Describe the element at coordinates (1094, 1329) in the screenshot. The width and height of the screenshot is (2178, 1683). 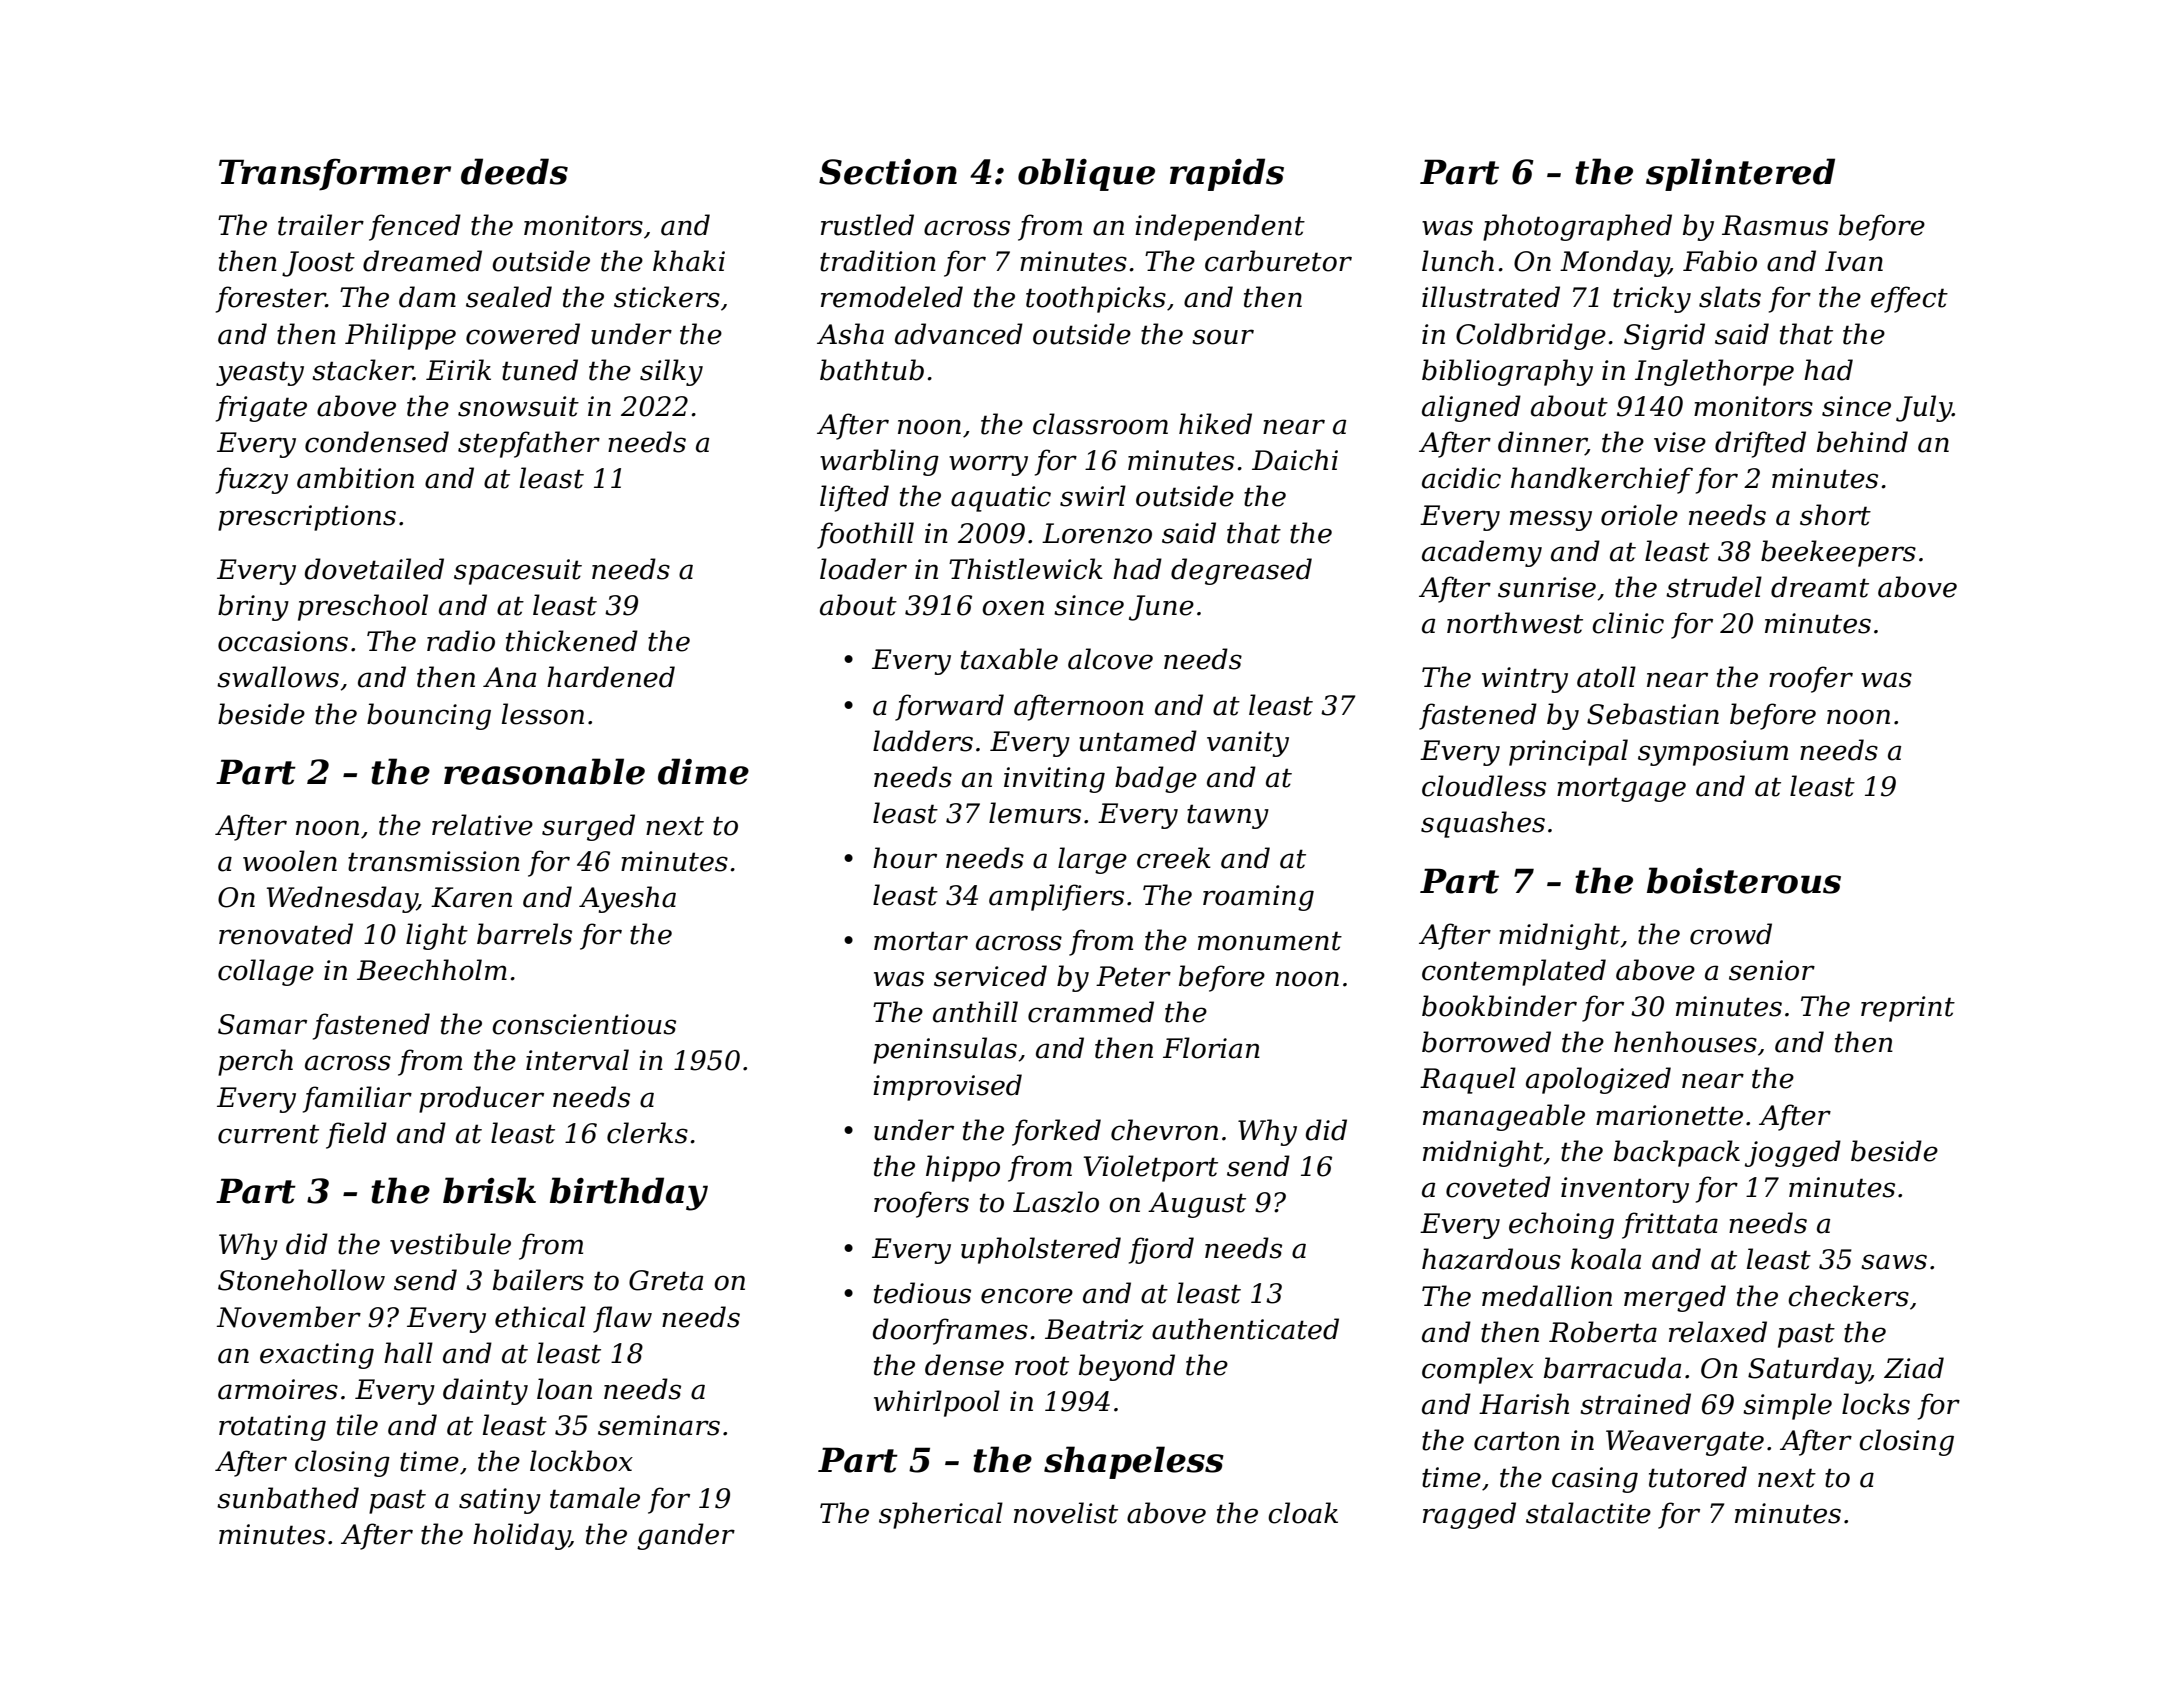
I see `Beatriz` at that location.
